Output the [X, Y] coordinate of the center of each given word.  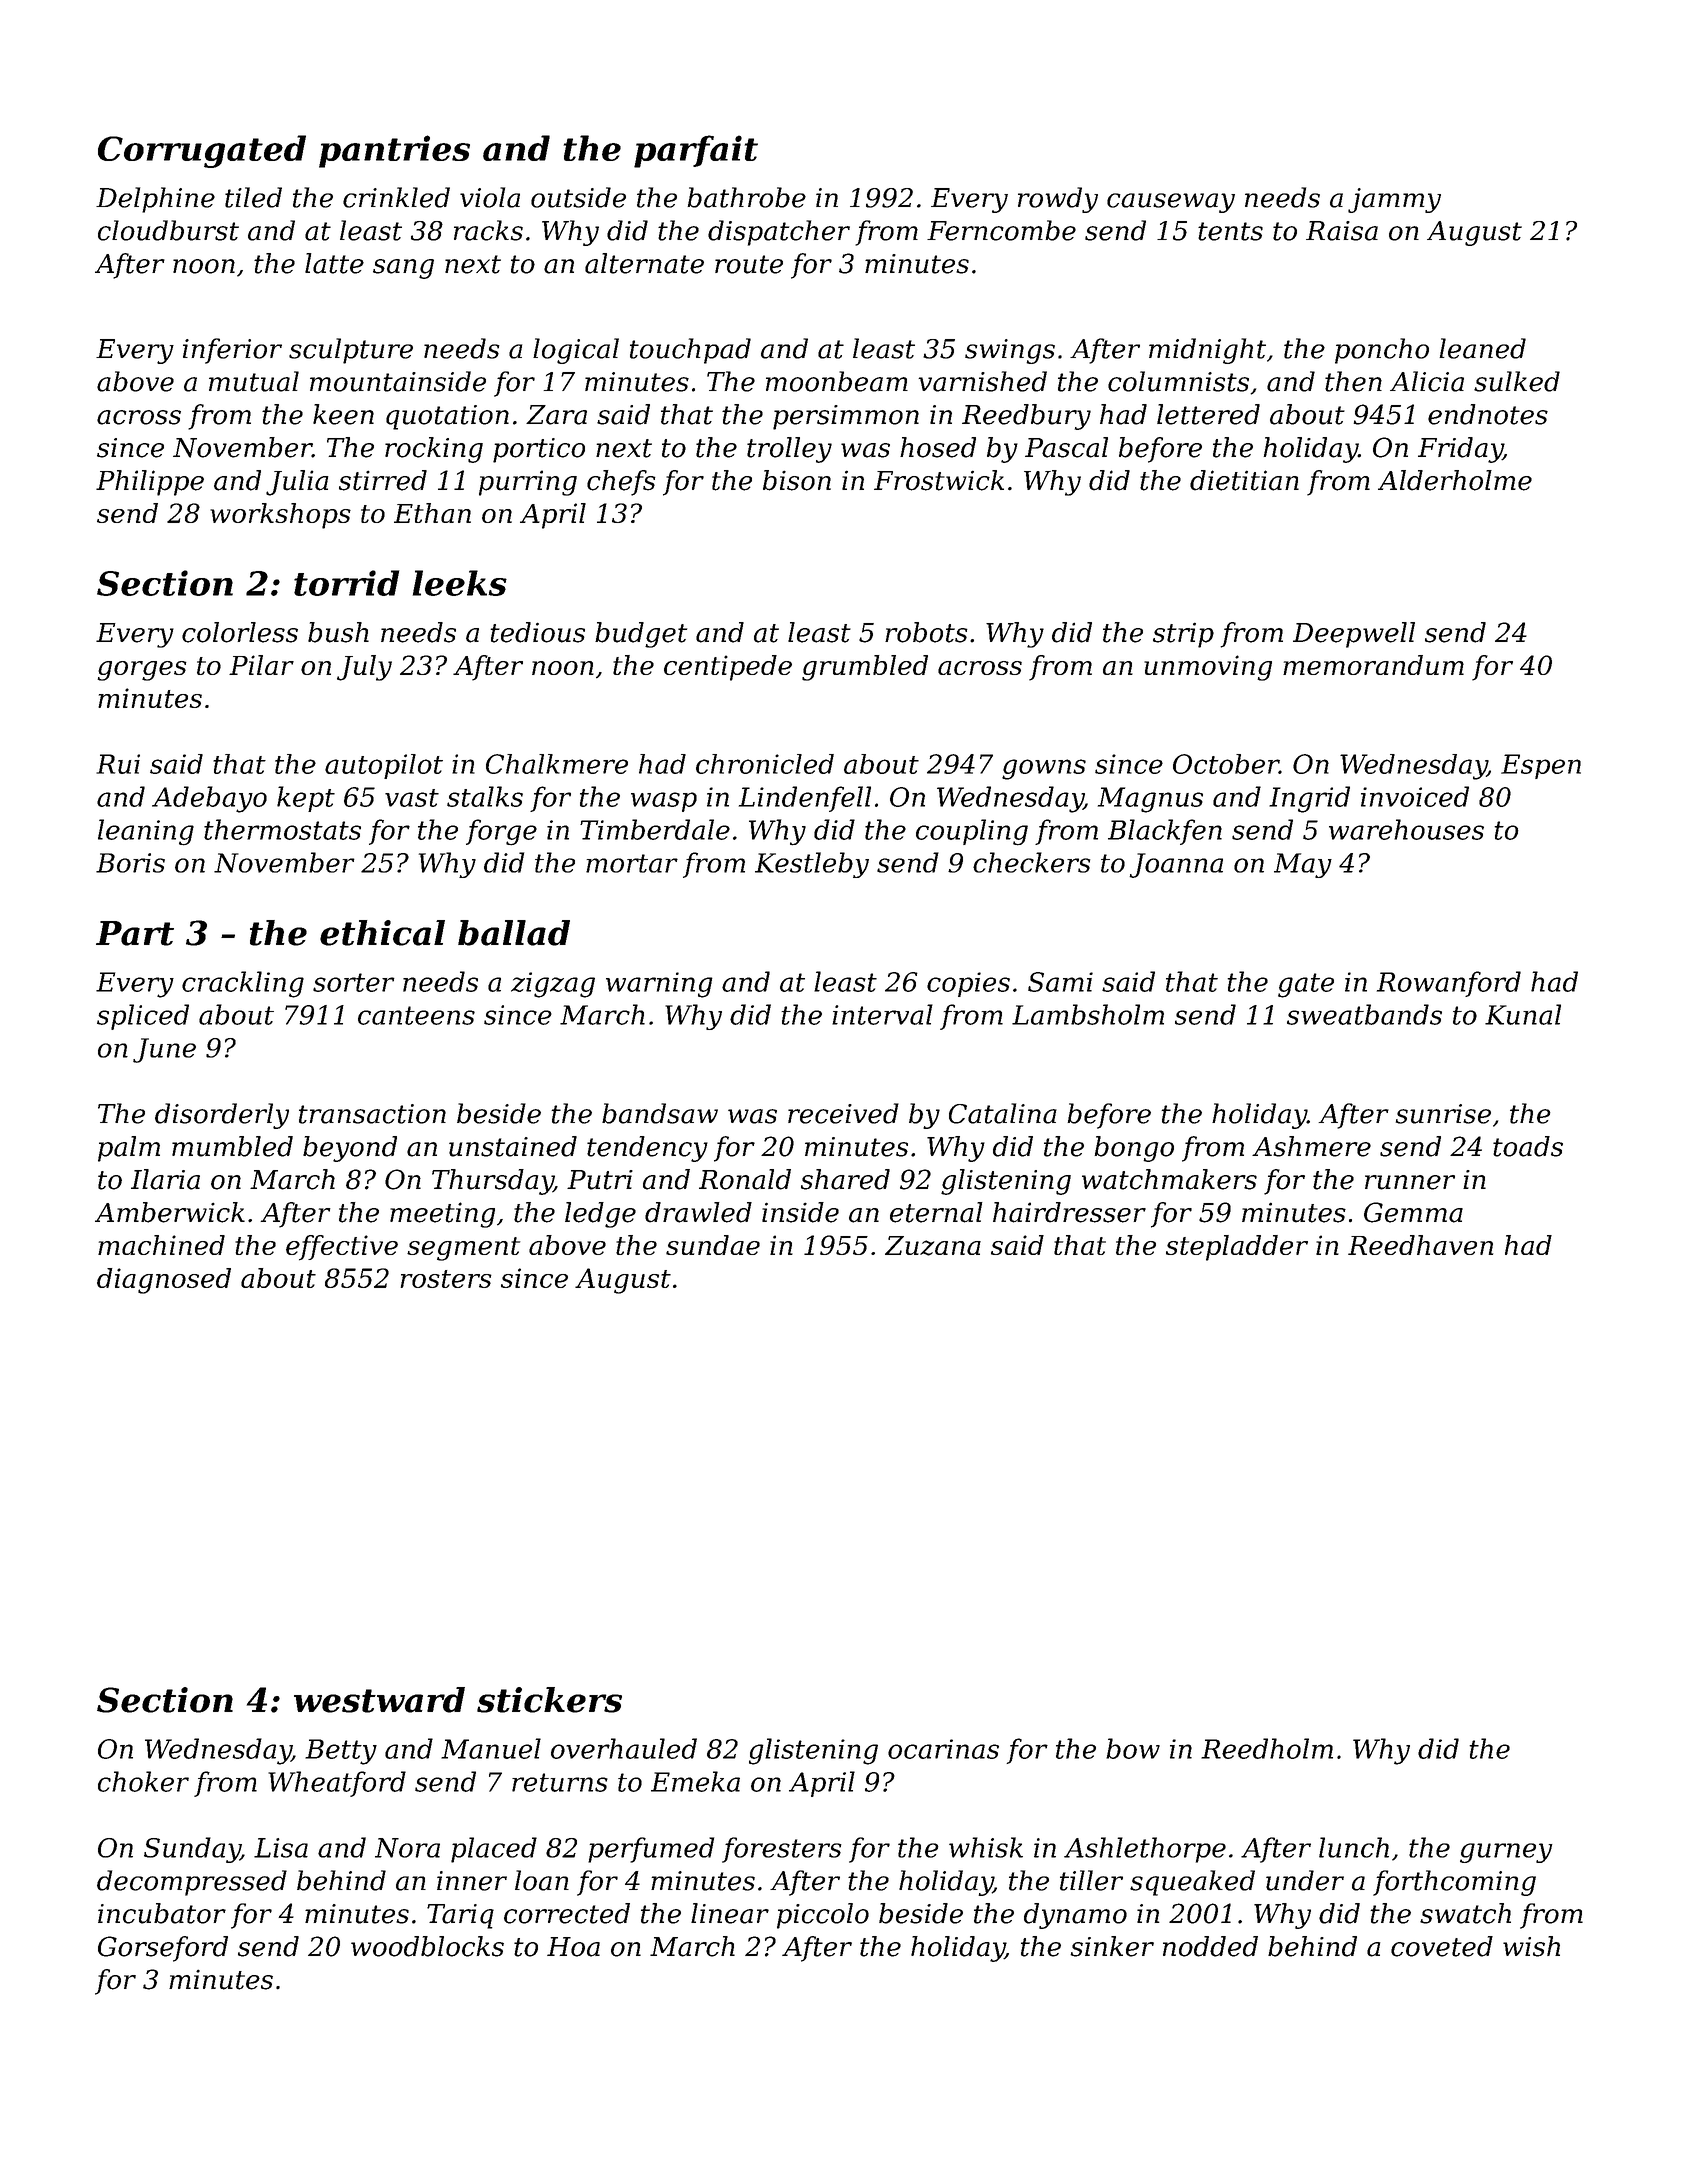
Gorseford [163, 1949]
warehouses [1406, 829]
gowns [1044, 769]
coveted [1442, 1946]
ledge [600, 1215]
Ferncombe [1001, 230]
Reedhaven [1420, 1245]
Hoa [573, 1947]
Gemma [1413, 1212]
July [364, 668]
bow [1133, 1748]
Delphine [155, 200]
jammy [1394, 200]
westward [379, 1700]
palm [129, 1149]
